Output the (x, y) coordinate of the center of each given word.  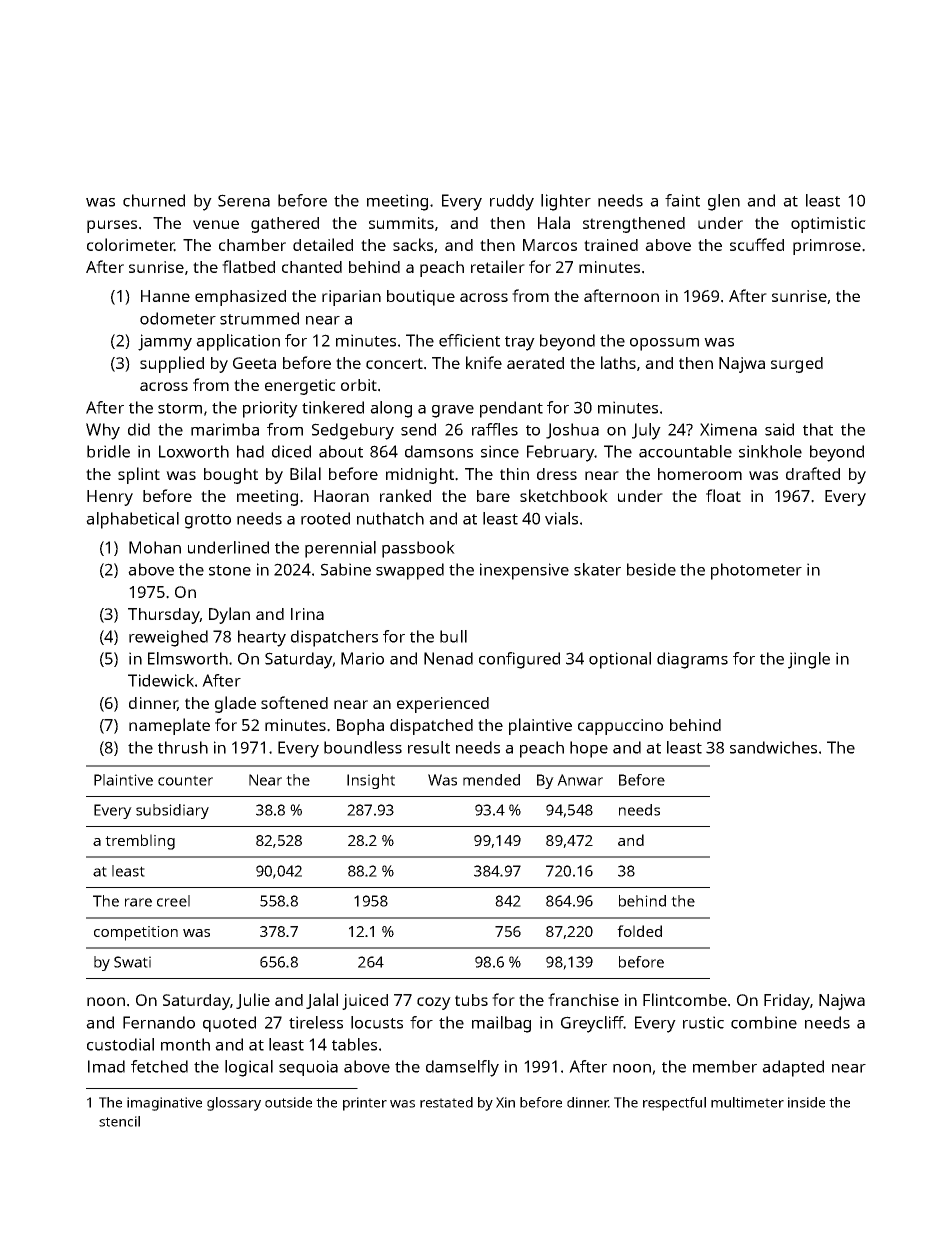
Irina (307, 614)
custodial (120, 1044)
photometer (756, 571)
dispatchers (334, 638)
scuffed (757, 244)
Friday (787, 1002)
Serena (244, 200)
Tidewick (161, 680)
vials (561, 518)
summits (401, 223)
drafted (813, 473)
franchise (583, 999)
